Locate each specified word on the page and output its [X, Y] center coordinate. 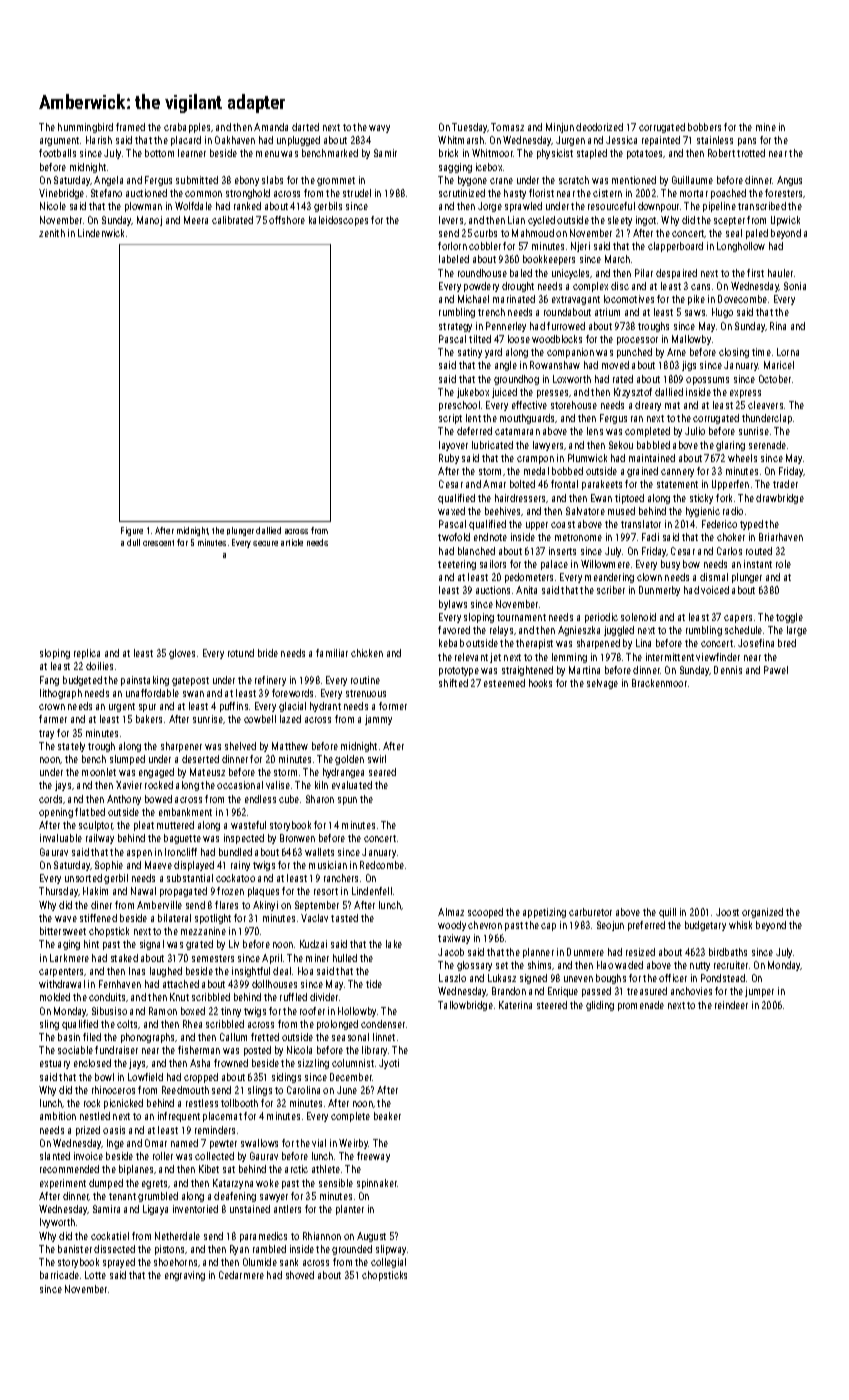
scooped [485, 913]
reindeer [731, 1005]
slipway [391, 1250]
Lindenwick [101, 233]
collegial [388, 1263]
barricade [59, 1275]
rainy [240, 866]
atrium [607, 312]
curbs [485, 233]
